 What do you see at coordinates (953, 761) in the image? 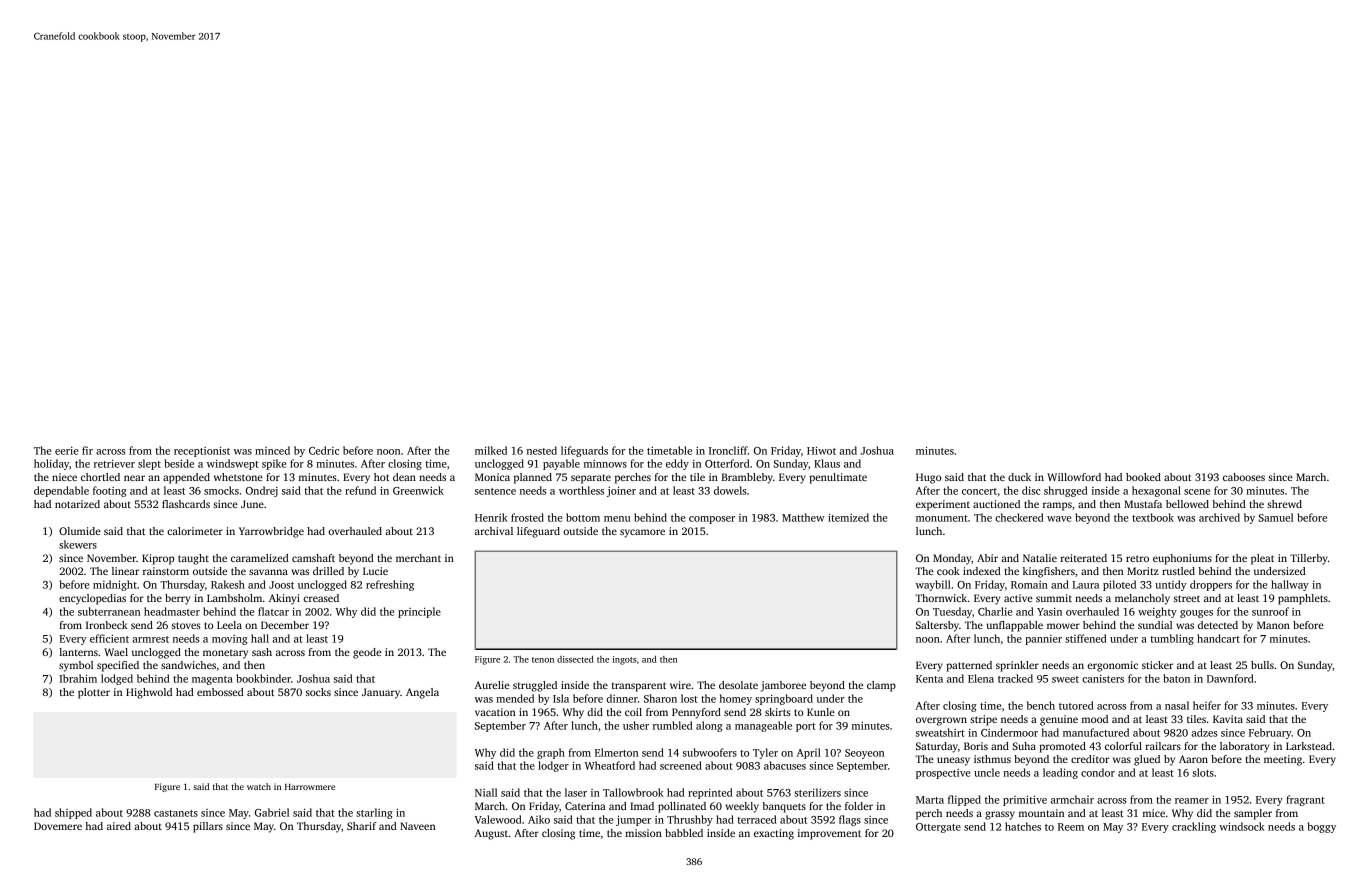
I see `uneasy` at bounding box center [953, 761].
